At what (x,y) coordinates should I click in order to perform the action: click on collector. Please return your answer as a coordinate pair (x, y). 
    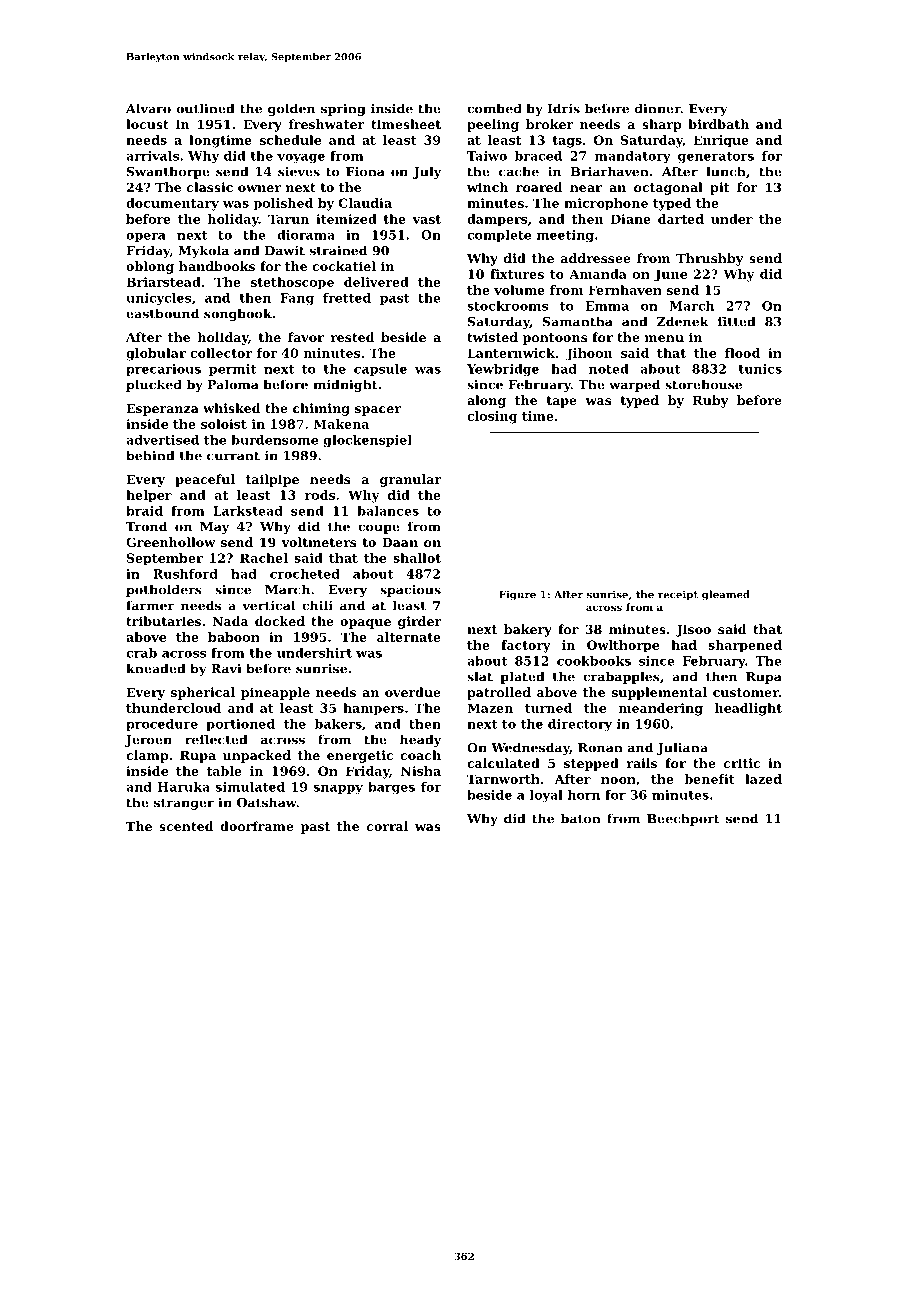
    Looking at the image, I should click on (221, 353).
